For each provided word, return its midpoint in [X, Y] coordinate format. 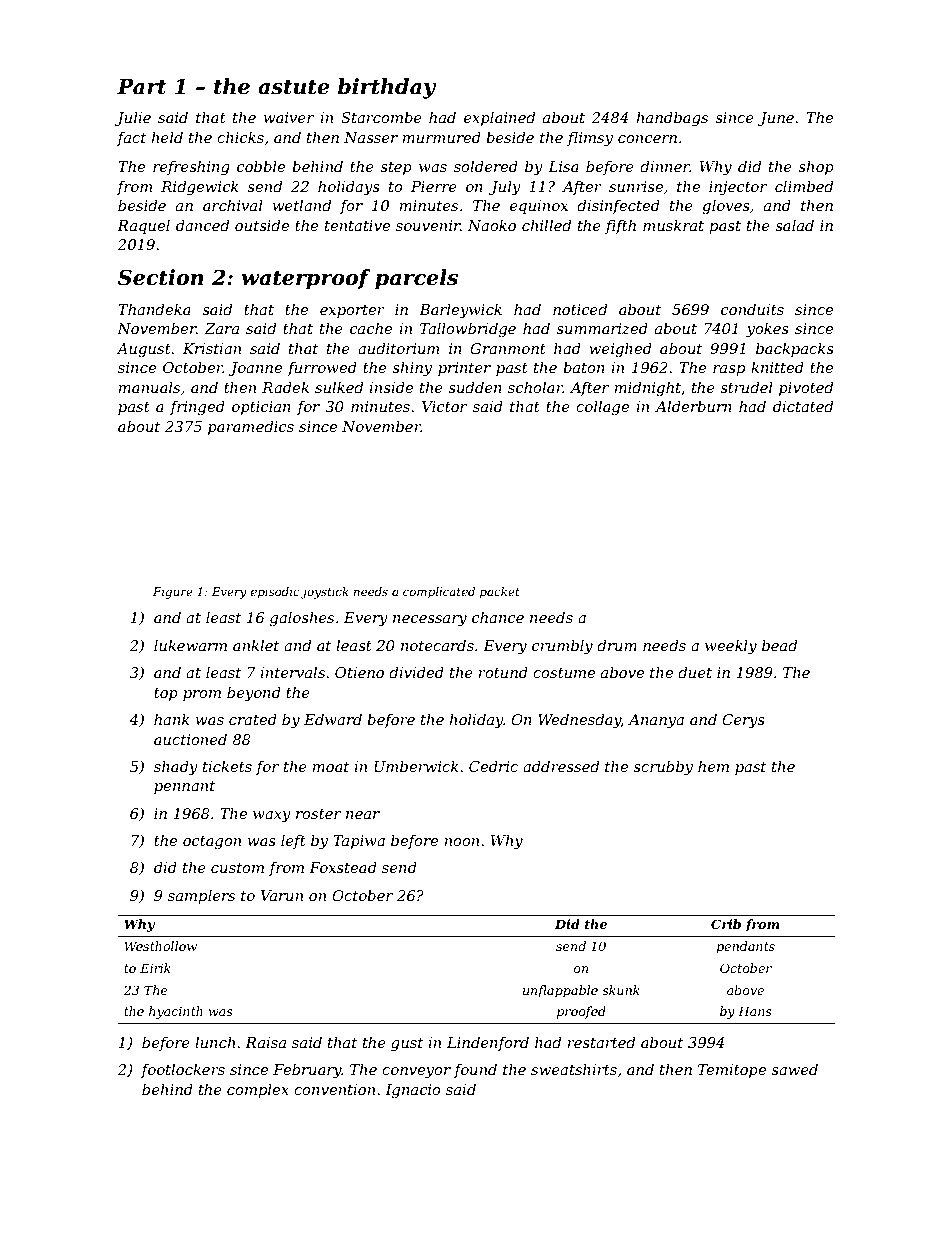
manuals [149, 387]
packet [500, 593]
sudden [475, 387]
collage [602, 408]
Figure [173, 593]
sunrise [636, 186]
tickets [227, 766]
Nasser [371, 137]
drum [617, 645]
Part [142, 87]
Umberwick [416, 766]
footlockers [183, 1070]
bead [779, 645]
